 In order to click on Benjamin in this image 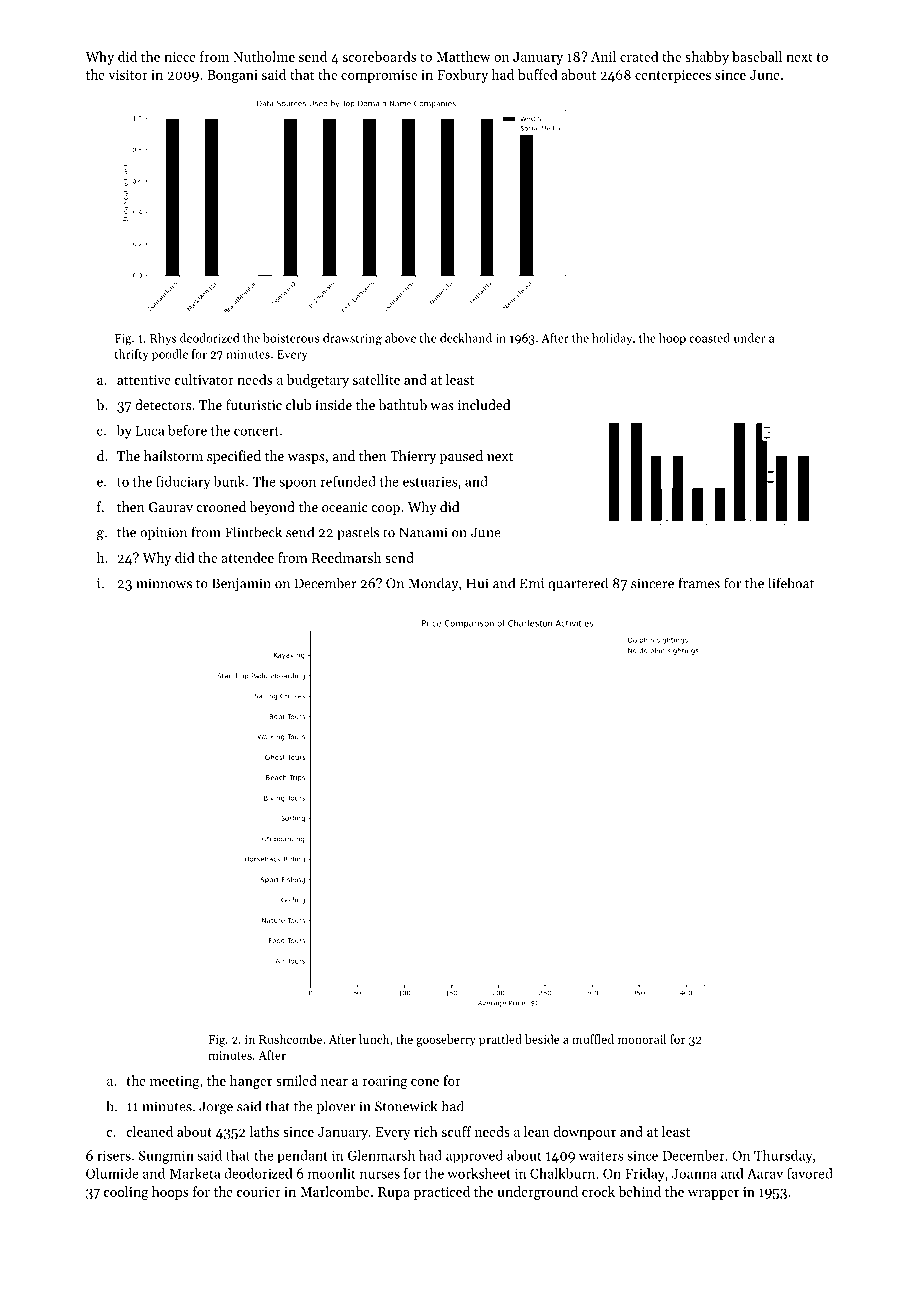, I will do `click(241, 585)`.
